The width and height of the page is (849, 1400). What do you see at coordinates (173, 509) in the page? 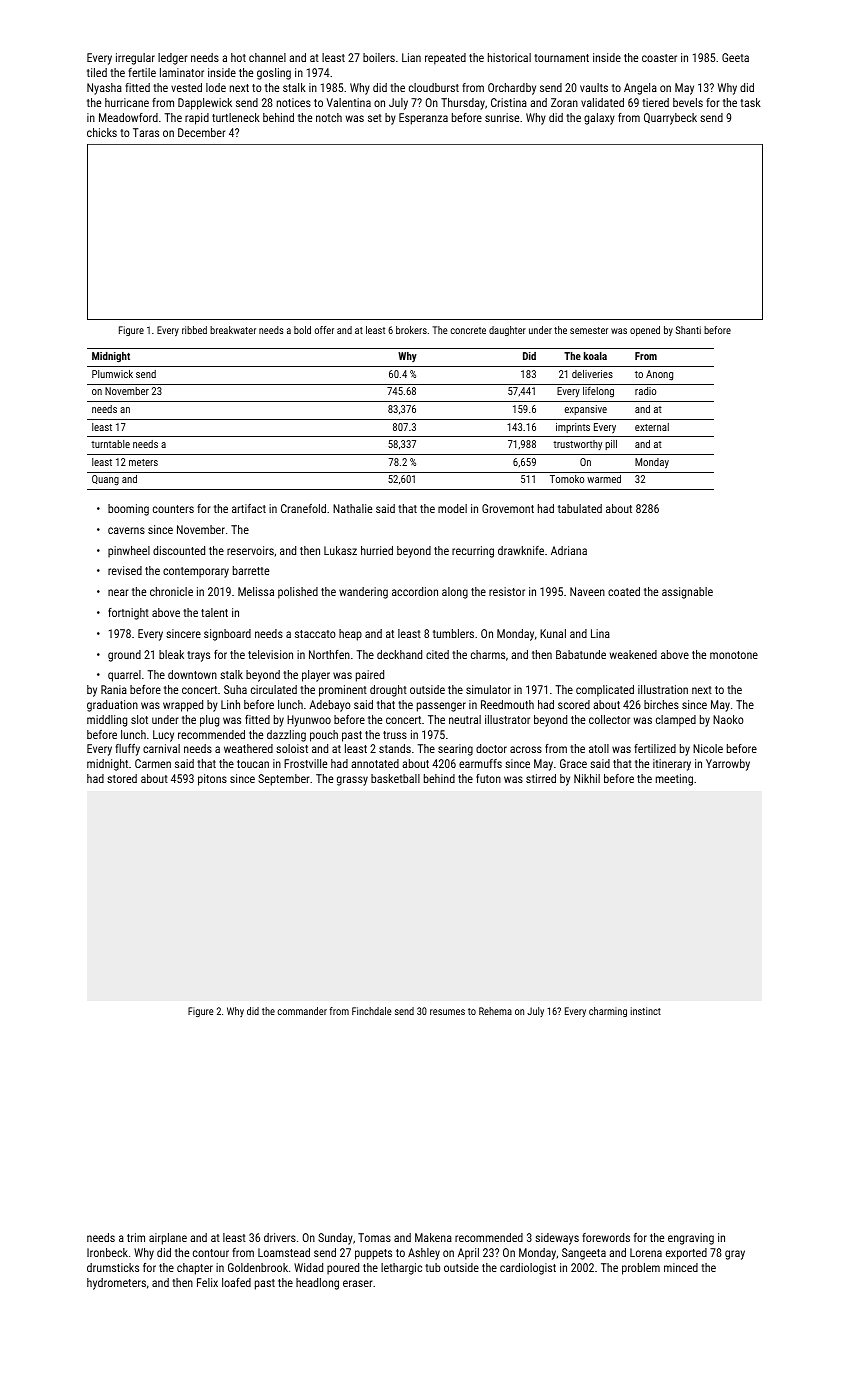
I see `counters` at bounding box center [173, 509].
